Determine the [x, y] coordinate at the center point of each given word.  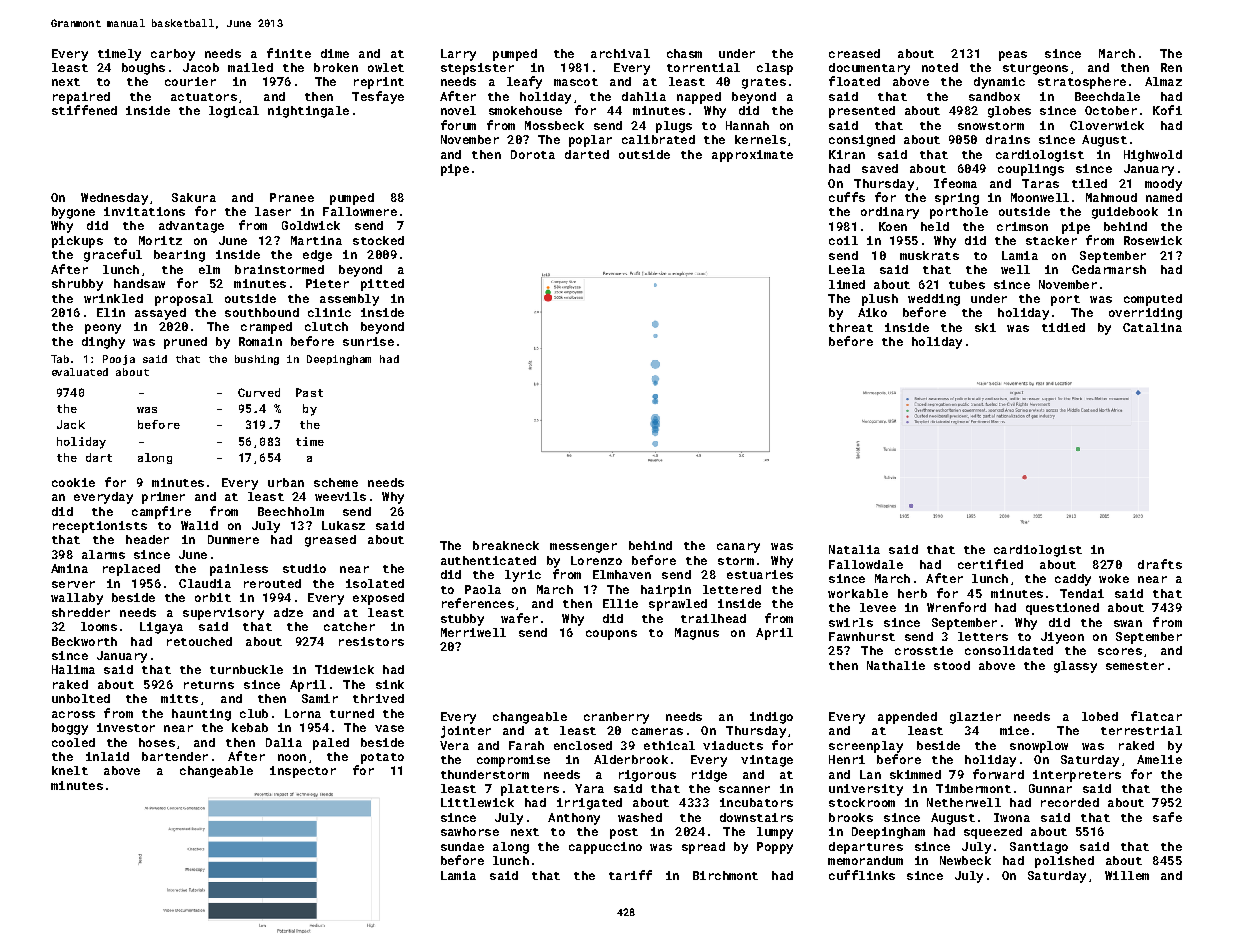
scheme [336, 482]
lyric [523, 576]
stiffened [84, 110]
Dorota [533, 154]
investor [126, 727]
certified [990, 564]
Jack [71, 424]
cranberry [616, 718]
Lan [870, 774]
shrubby [77, 285]
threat [851, 327]
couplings [1031, 170]
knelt [70, 770]
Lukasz [343, 525]
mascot [576, 82]
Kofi [1167, 110]
